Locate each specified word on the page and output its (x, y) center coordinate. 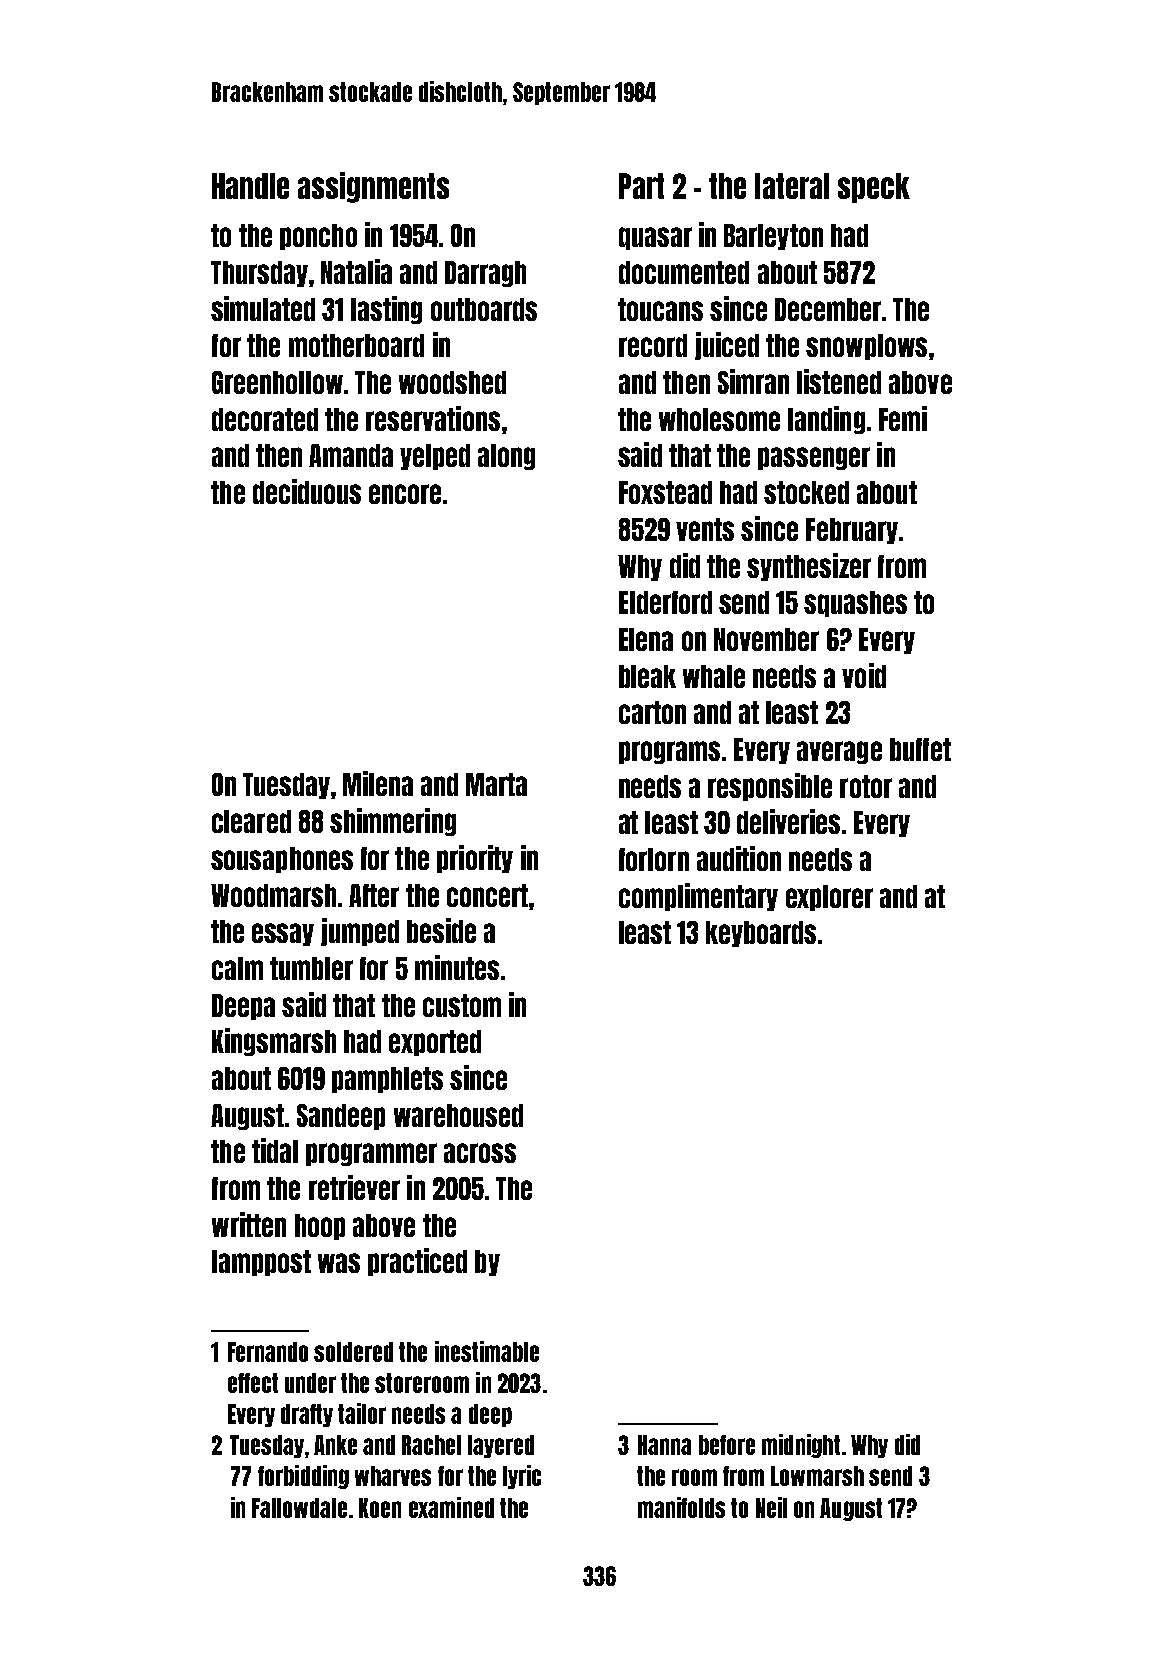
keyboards (761, 934)
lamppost (261, 1263)
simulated (263, 308)
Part (641, 186)
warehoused (458, 1115)
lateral (792, 186)
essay (283, 934)
